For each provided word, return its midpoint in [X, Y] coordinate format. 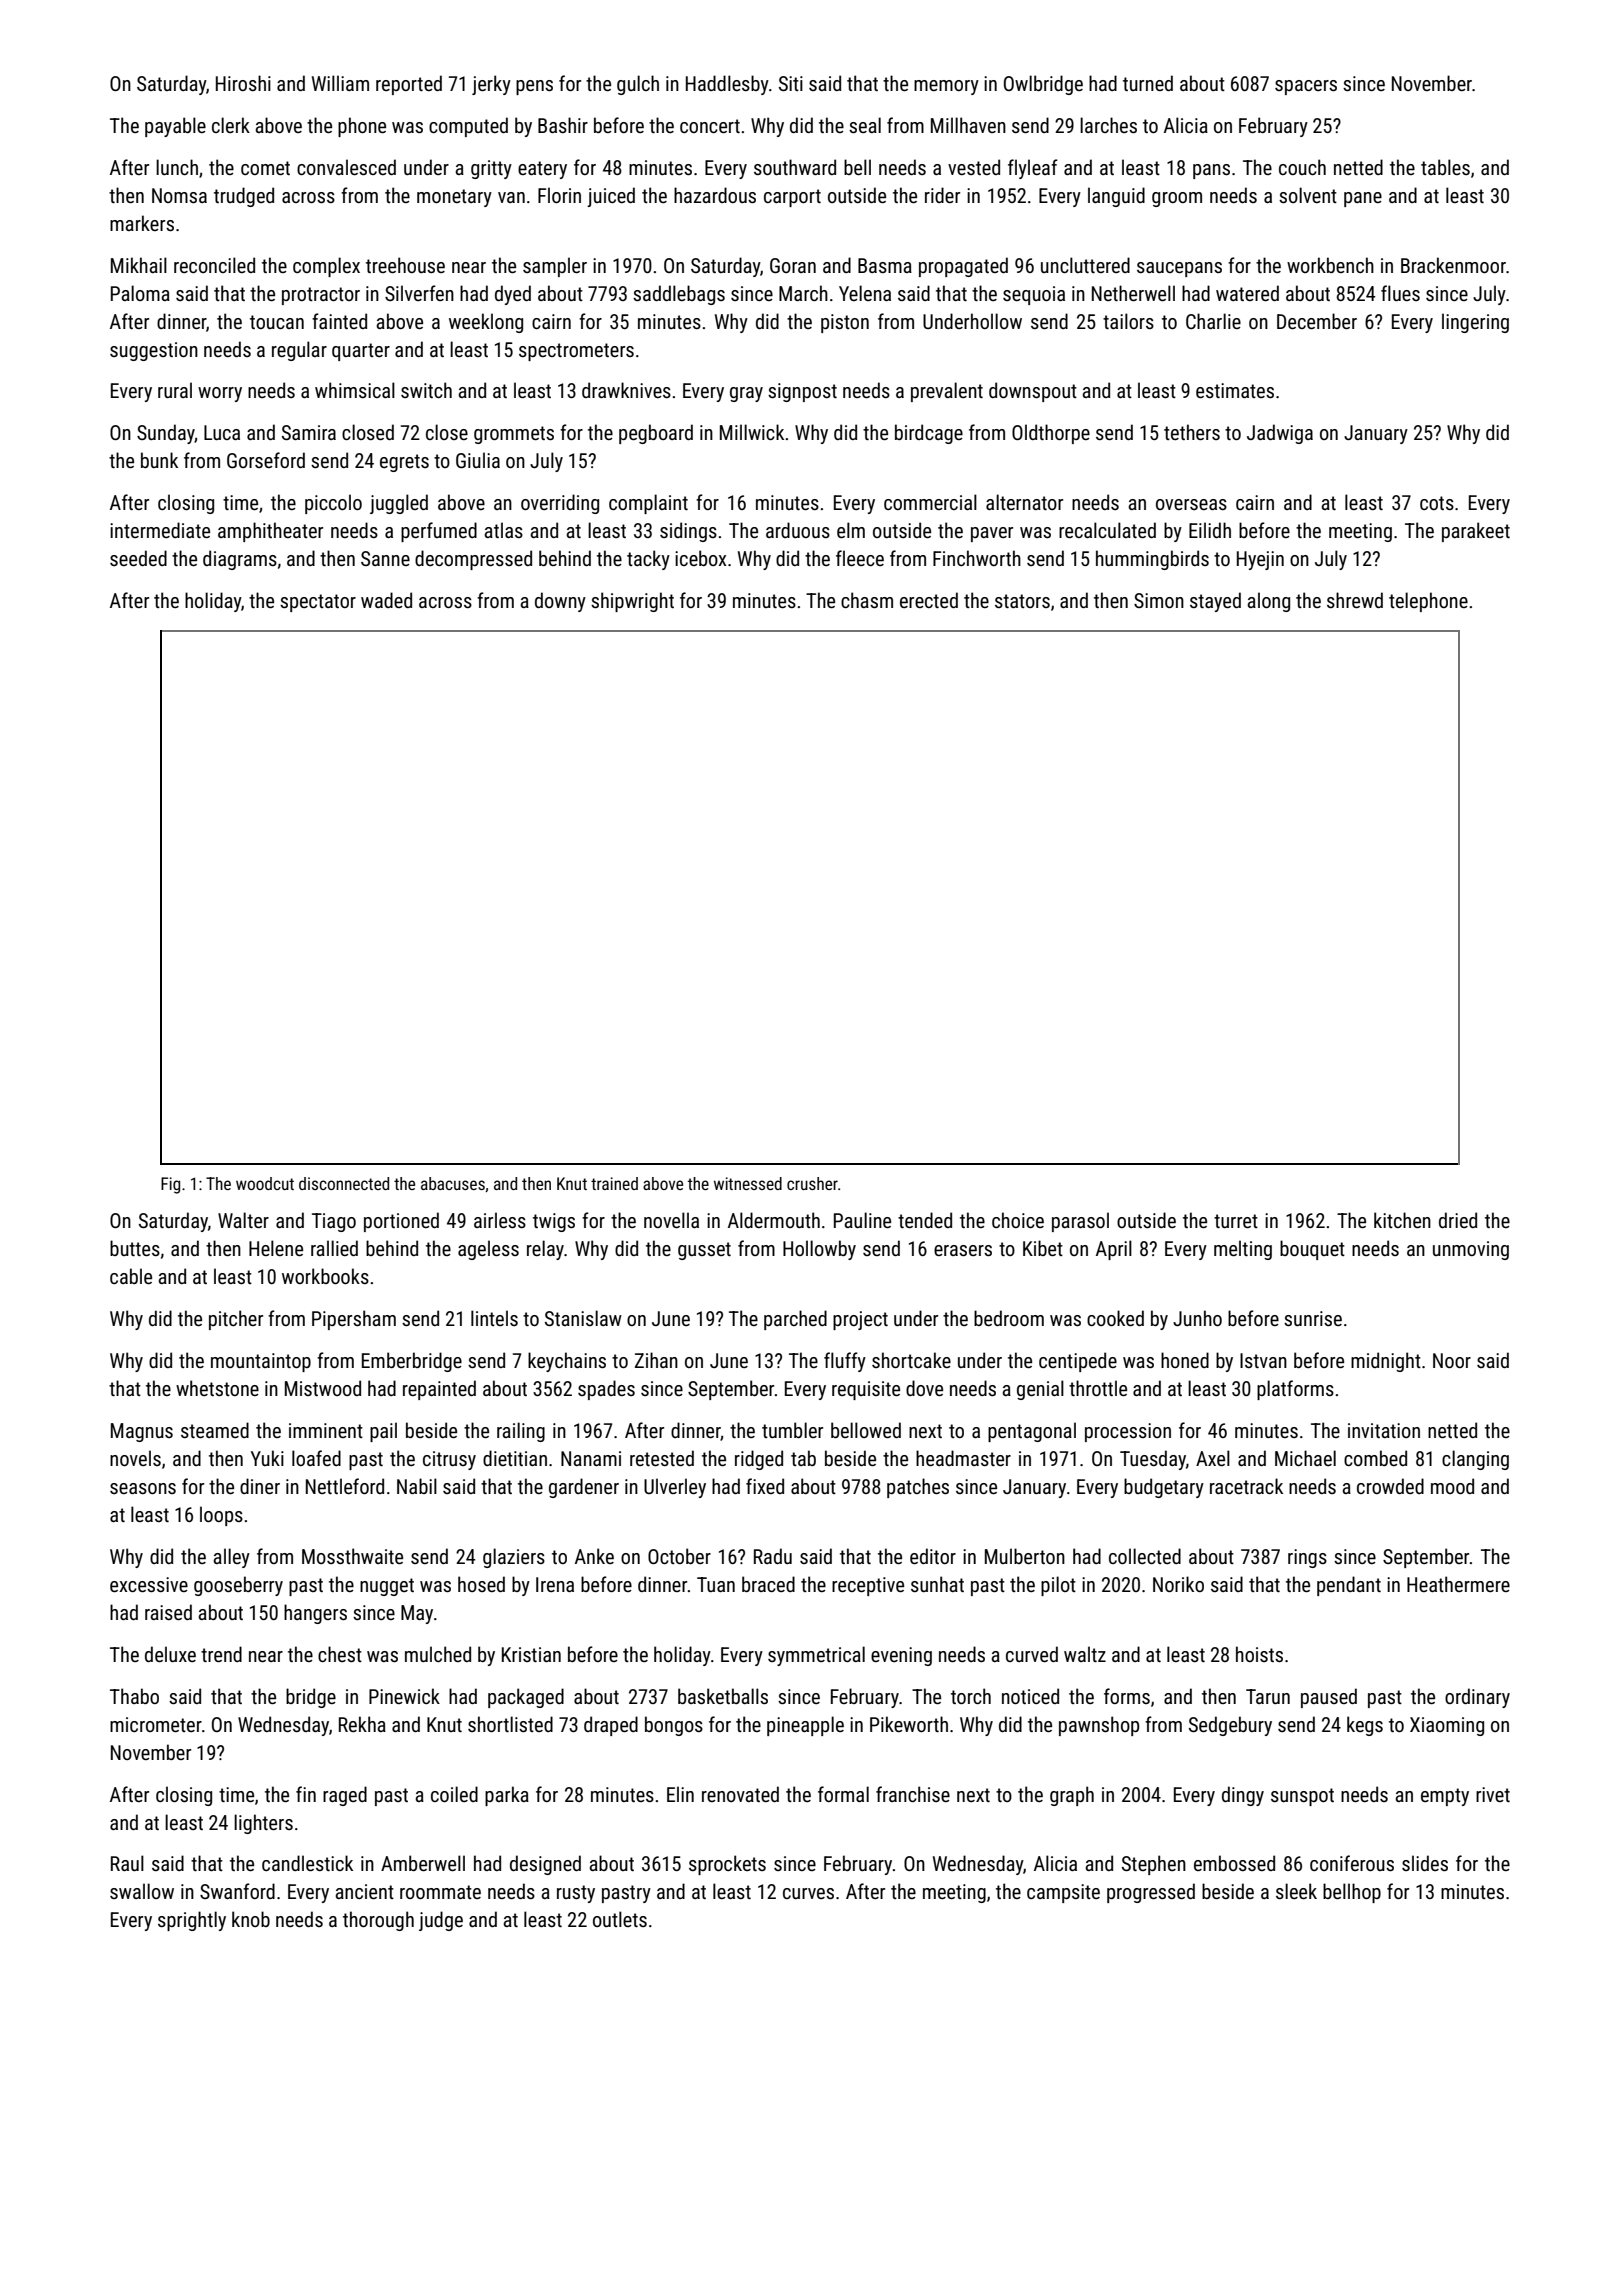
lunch [177, 167]
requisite [866, 1390]
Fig [170, 1185]
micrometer [156, 1724]
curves [808, 1893]
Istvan [1263, 1360]
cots [1437, 503]
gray [746, 394]
